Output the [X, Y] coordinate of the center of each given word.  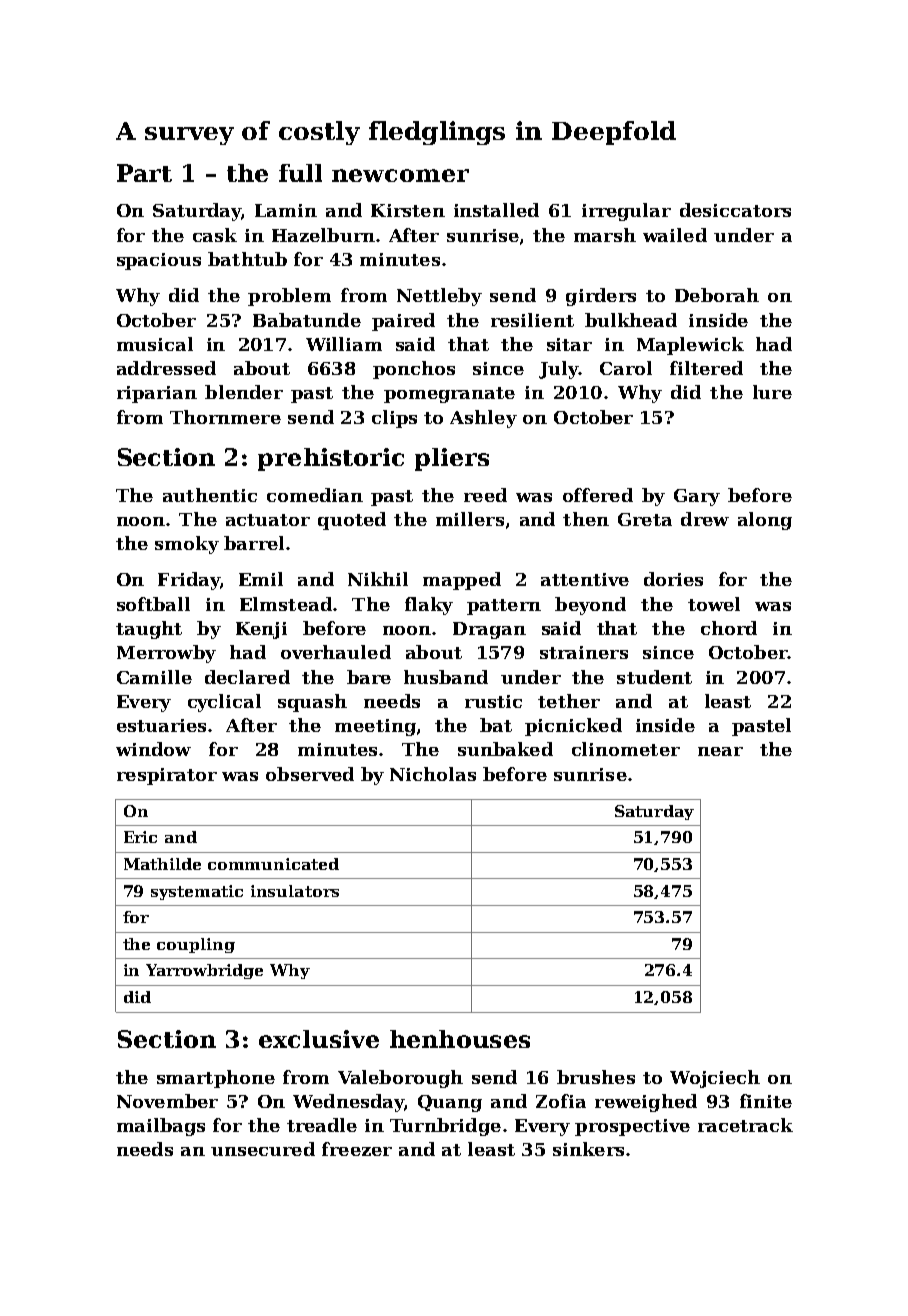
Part [144, 173]
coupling [196, 945]
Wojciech [715, 1079]
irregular [626, 212]
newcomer [400, 175]
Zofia [561, 1101]
